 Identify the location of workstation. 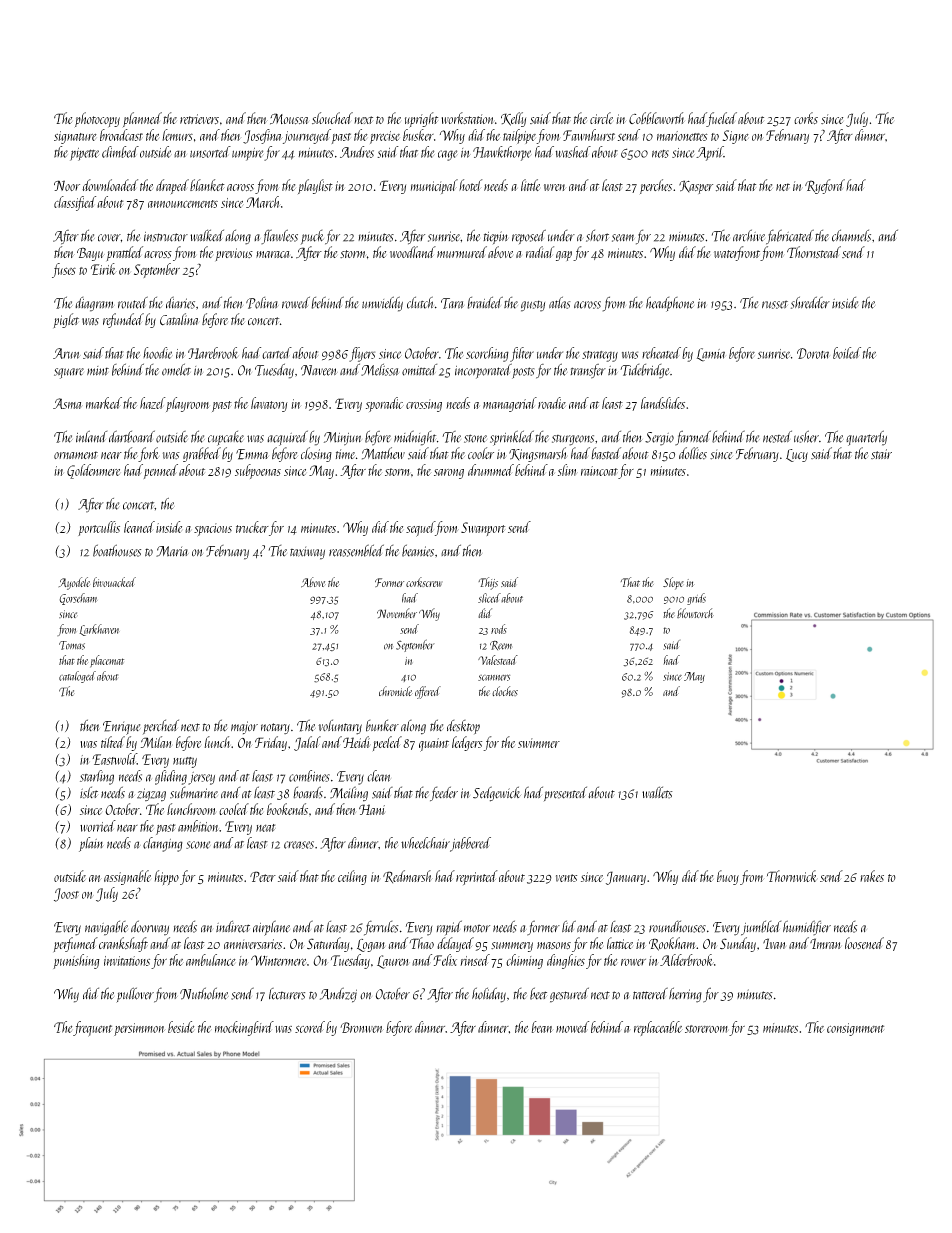
(468, 118).
